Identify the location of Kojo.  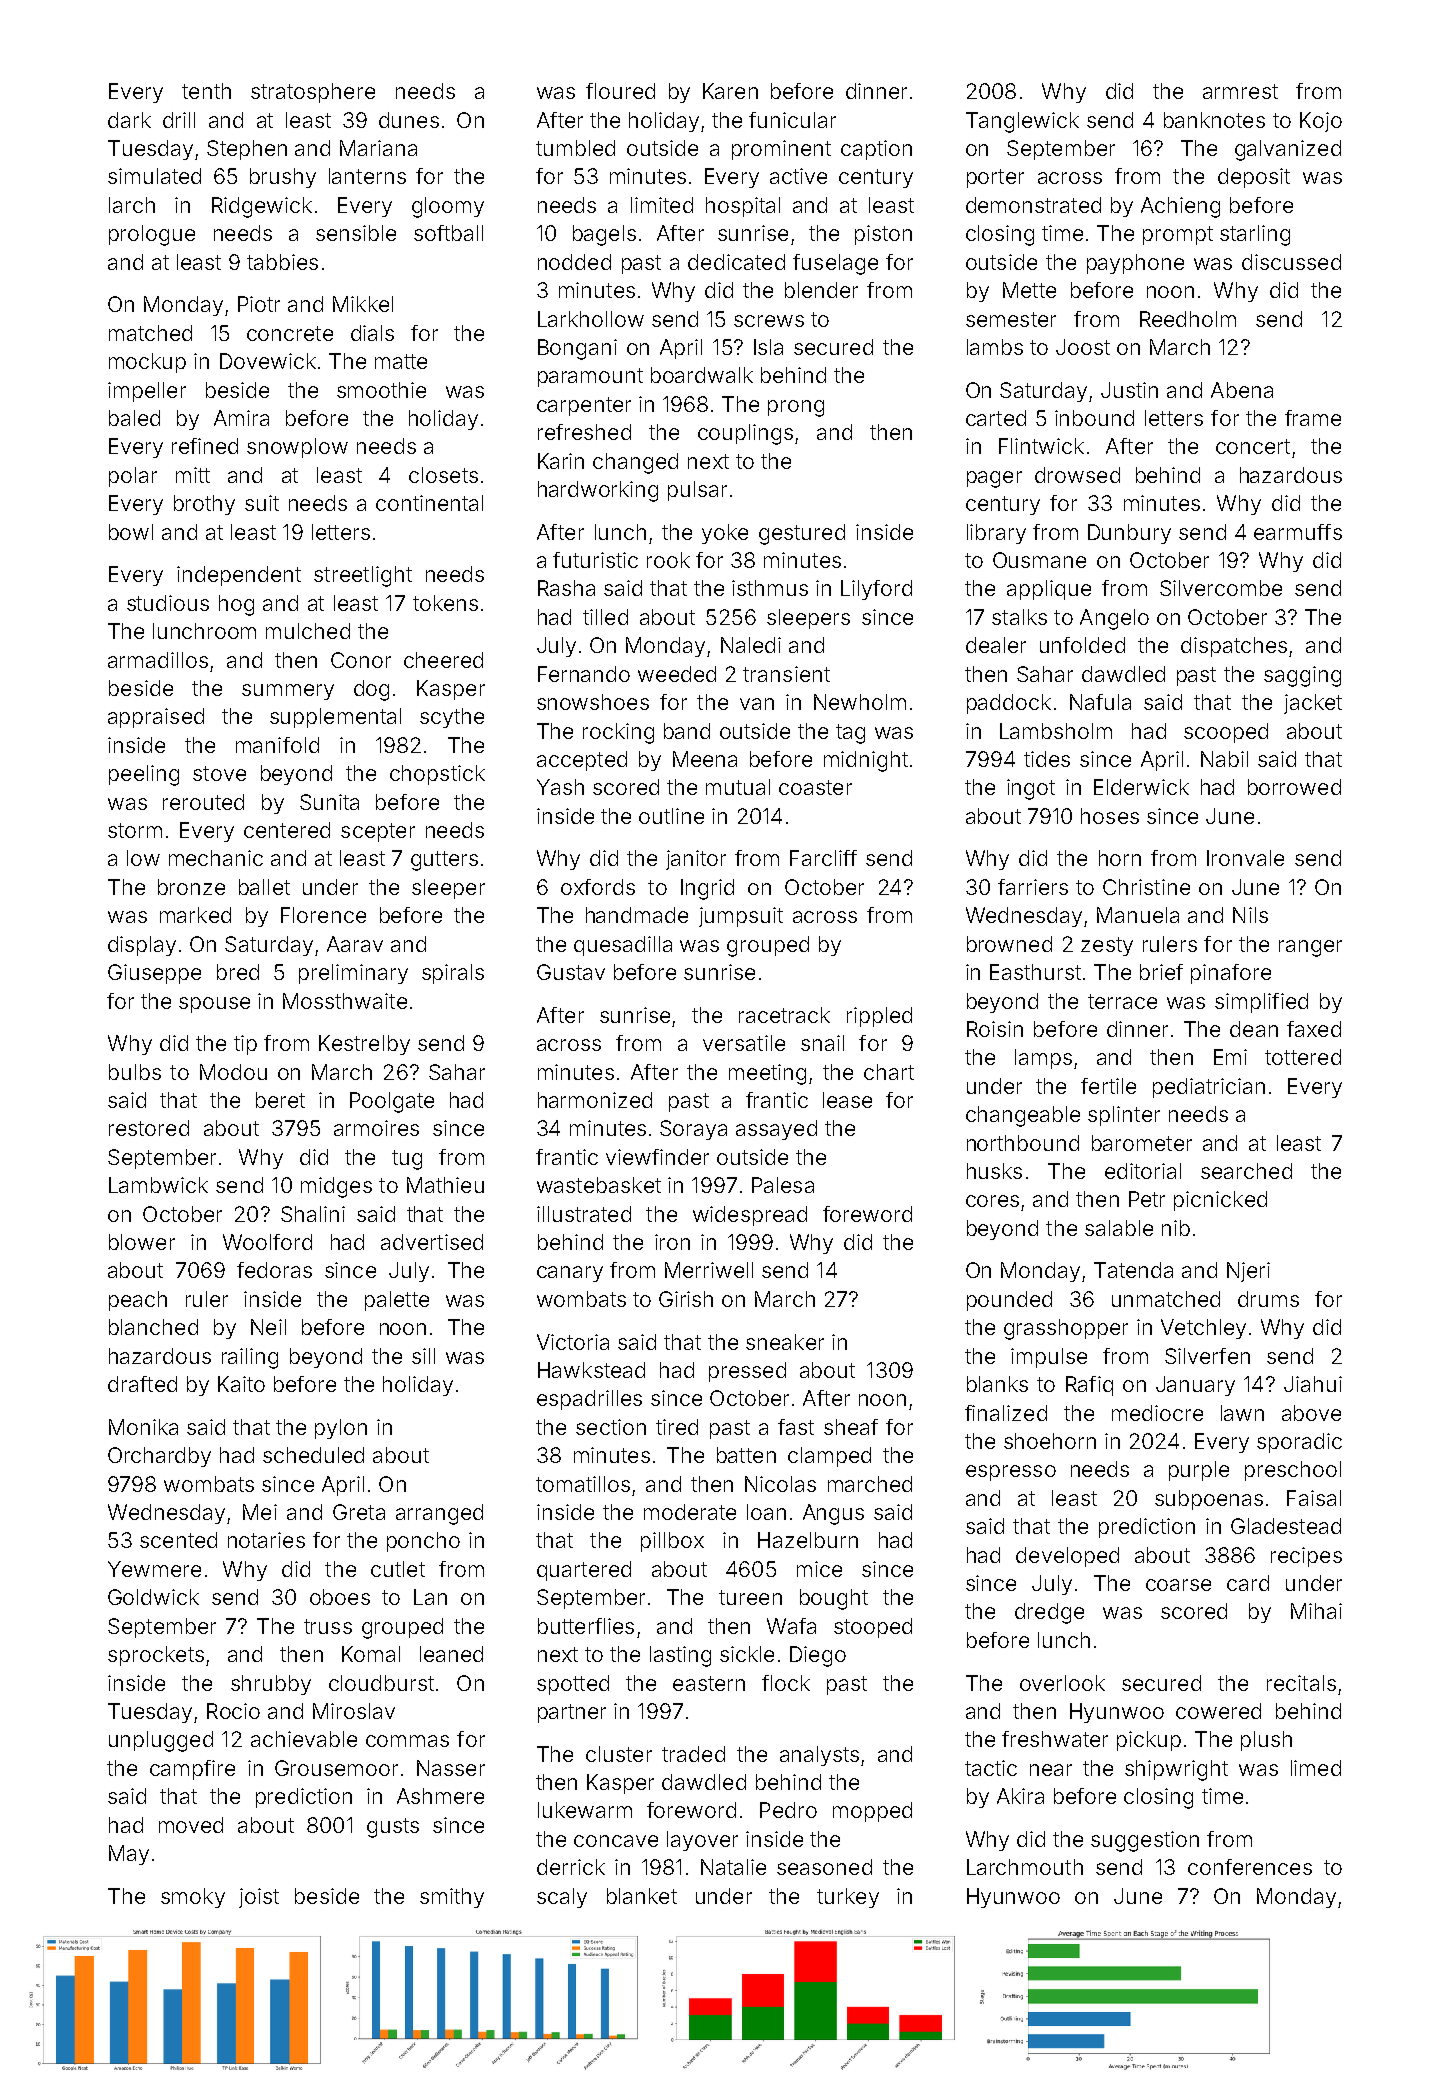
(1321, 122).
